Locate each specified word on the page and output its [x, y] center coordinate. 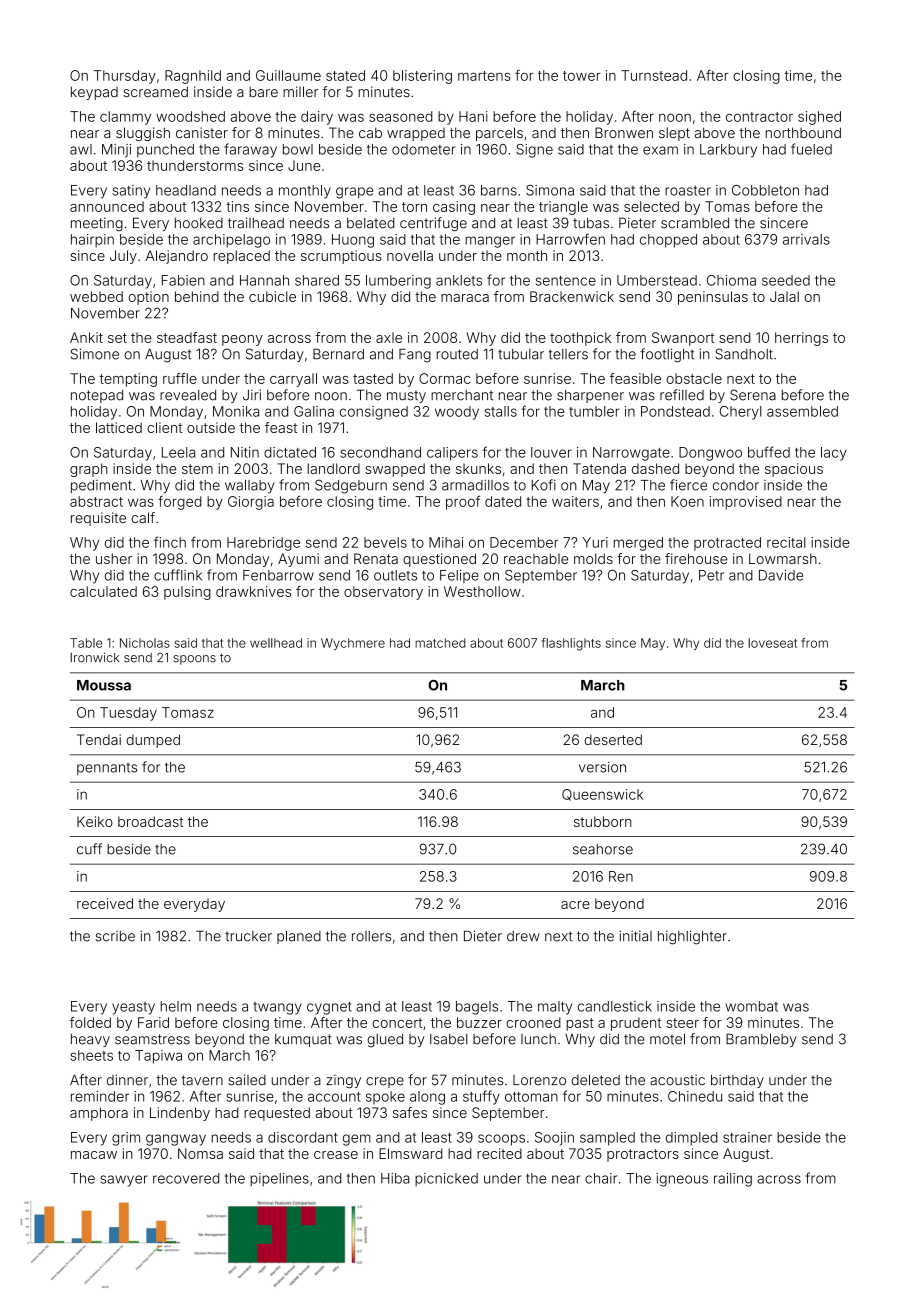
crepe [385, 1082]
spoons [194, 660]
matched [440, 643]
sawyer [124, 1181]
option [149, 298]
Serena [753, 395]
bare [263, 92]
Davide [781, 575]
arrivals [806, 239]
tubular [521, 354]
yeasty [133, 1008]
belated [370, 223]
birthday [737, 1081]
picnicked [446, 1179]
